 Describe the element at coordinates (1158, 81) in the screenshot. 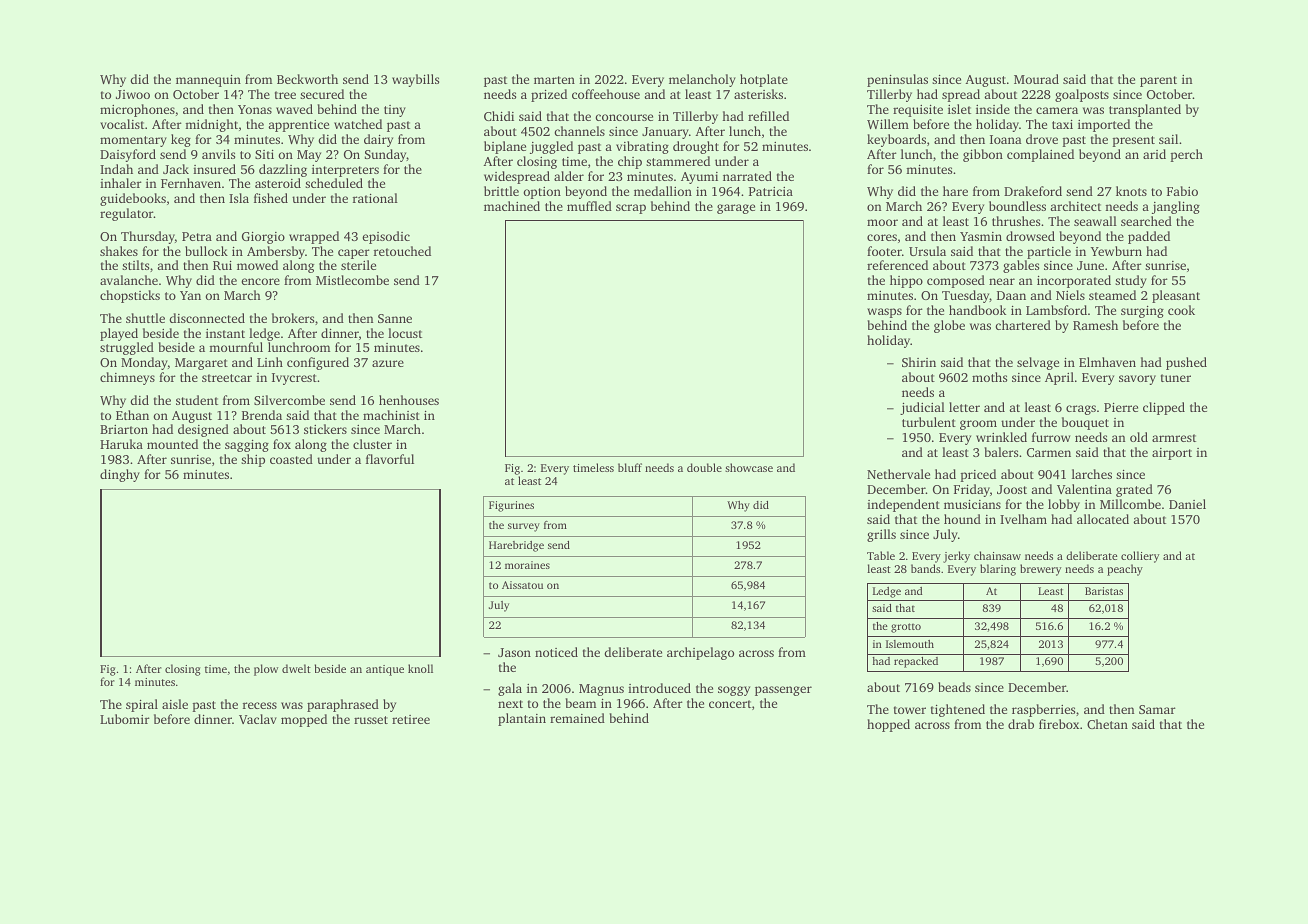

I see `parent` at that location.
